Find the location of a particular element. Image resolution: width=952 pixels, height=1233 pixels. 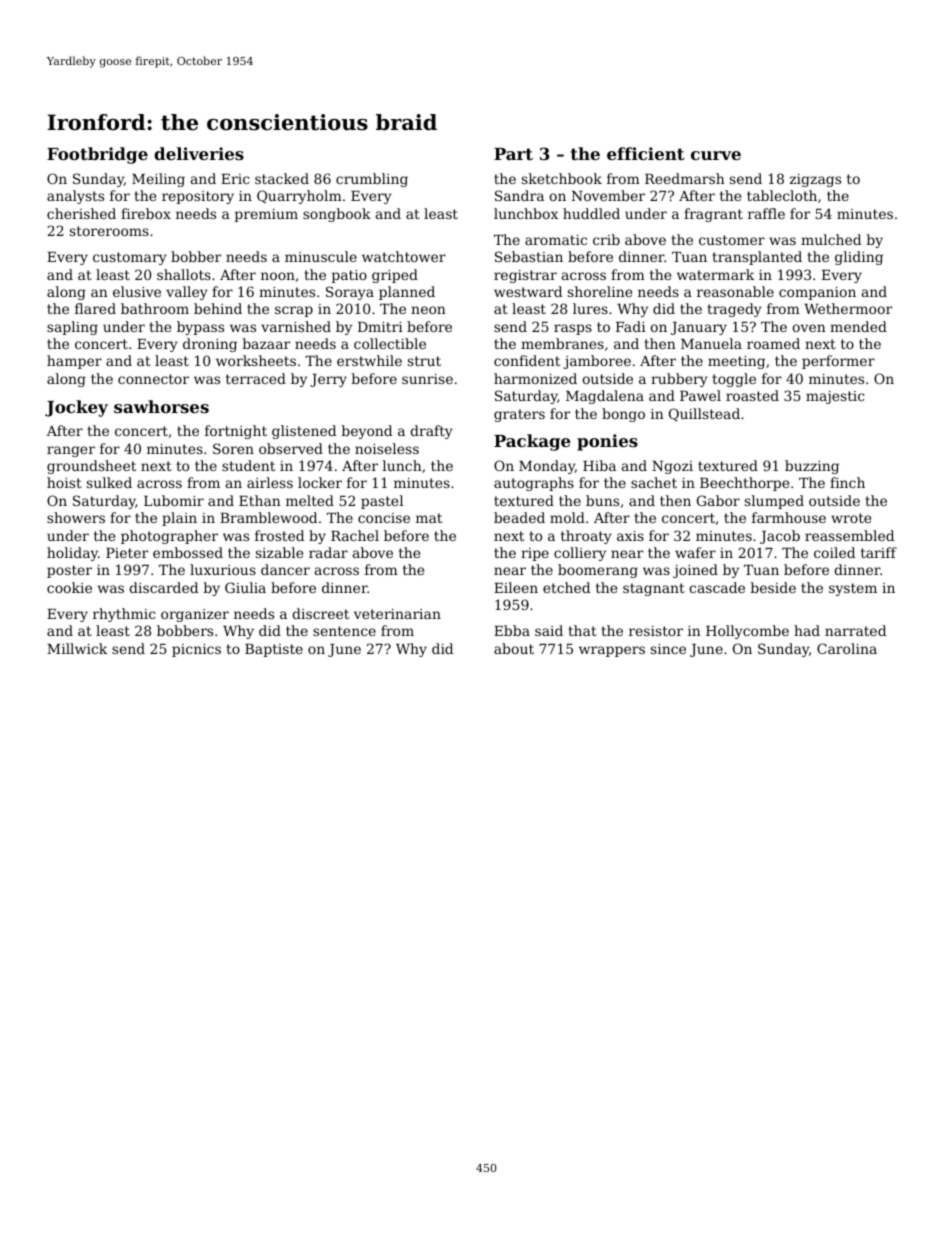

reassembled is located at coordinates (849, 535).
